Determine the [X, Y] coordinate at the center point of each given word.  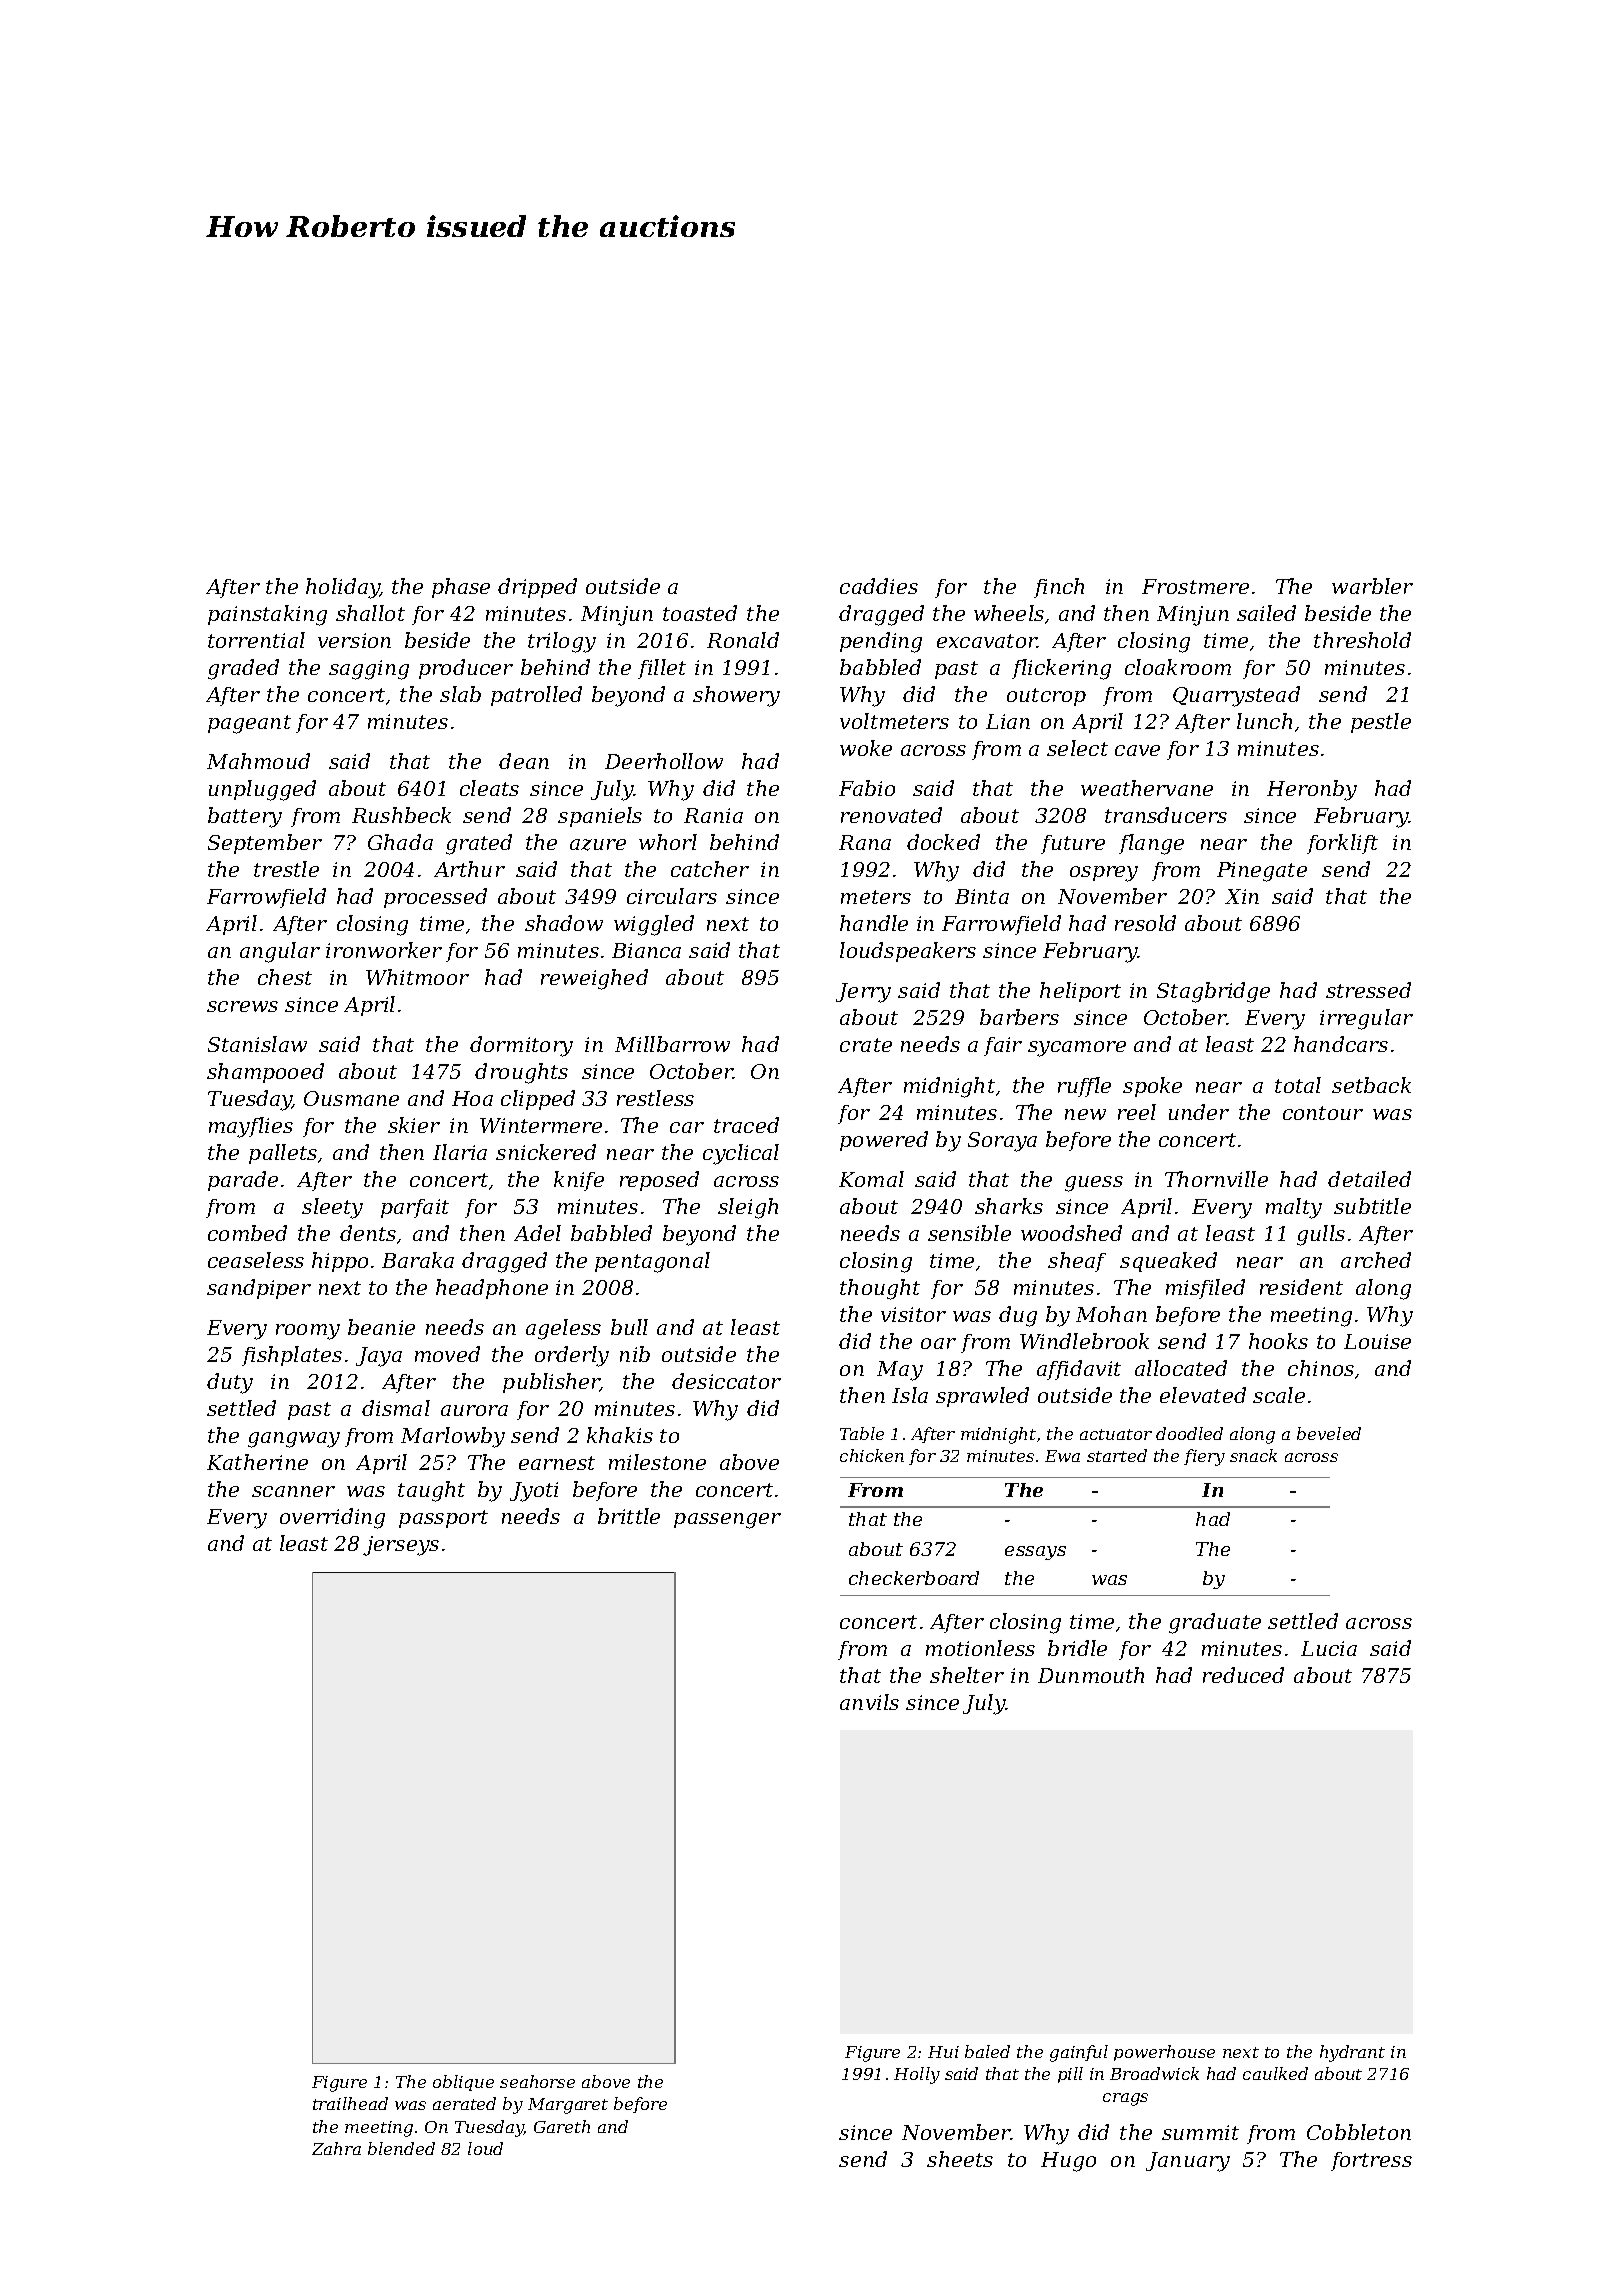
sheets [960, 2159]
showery [736, 696]
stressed [1368, 990]
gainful [1079, 2053]
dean [524, 761]
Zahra [336, 2148]
